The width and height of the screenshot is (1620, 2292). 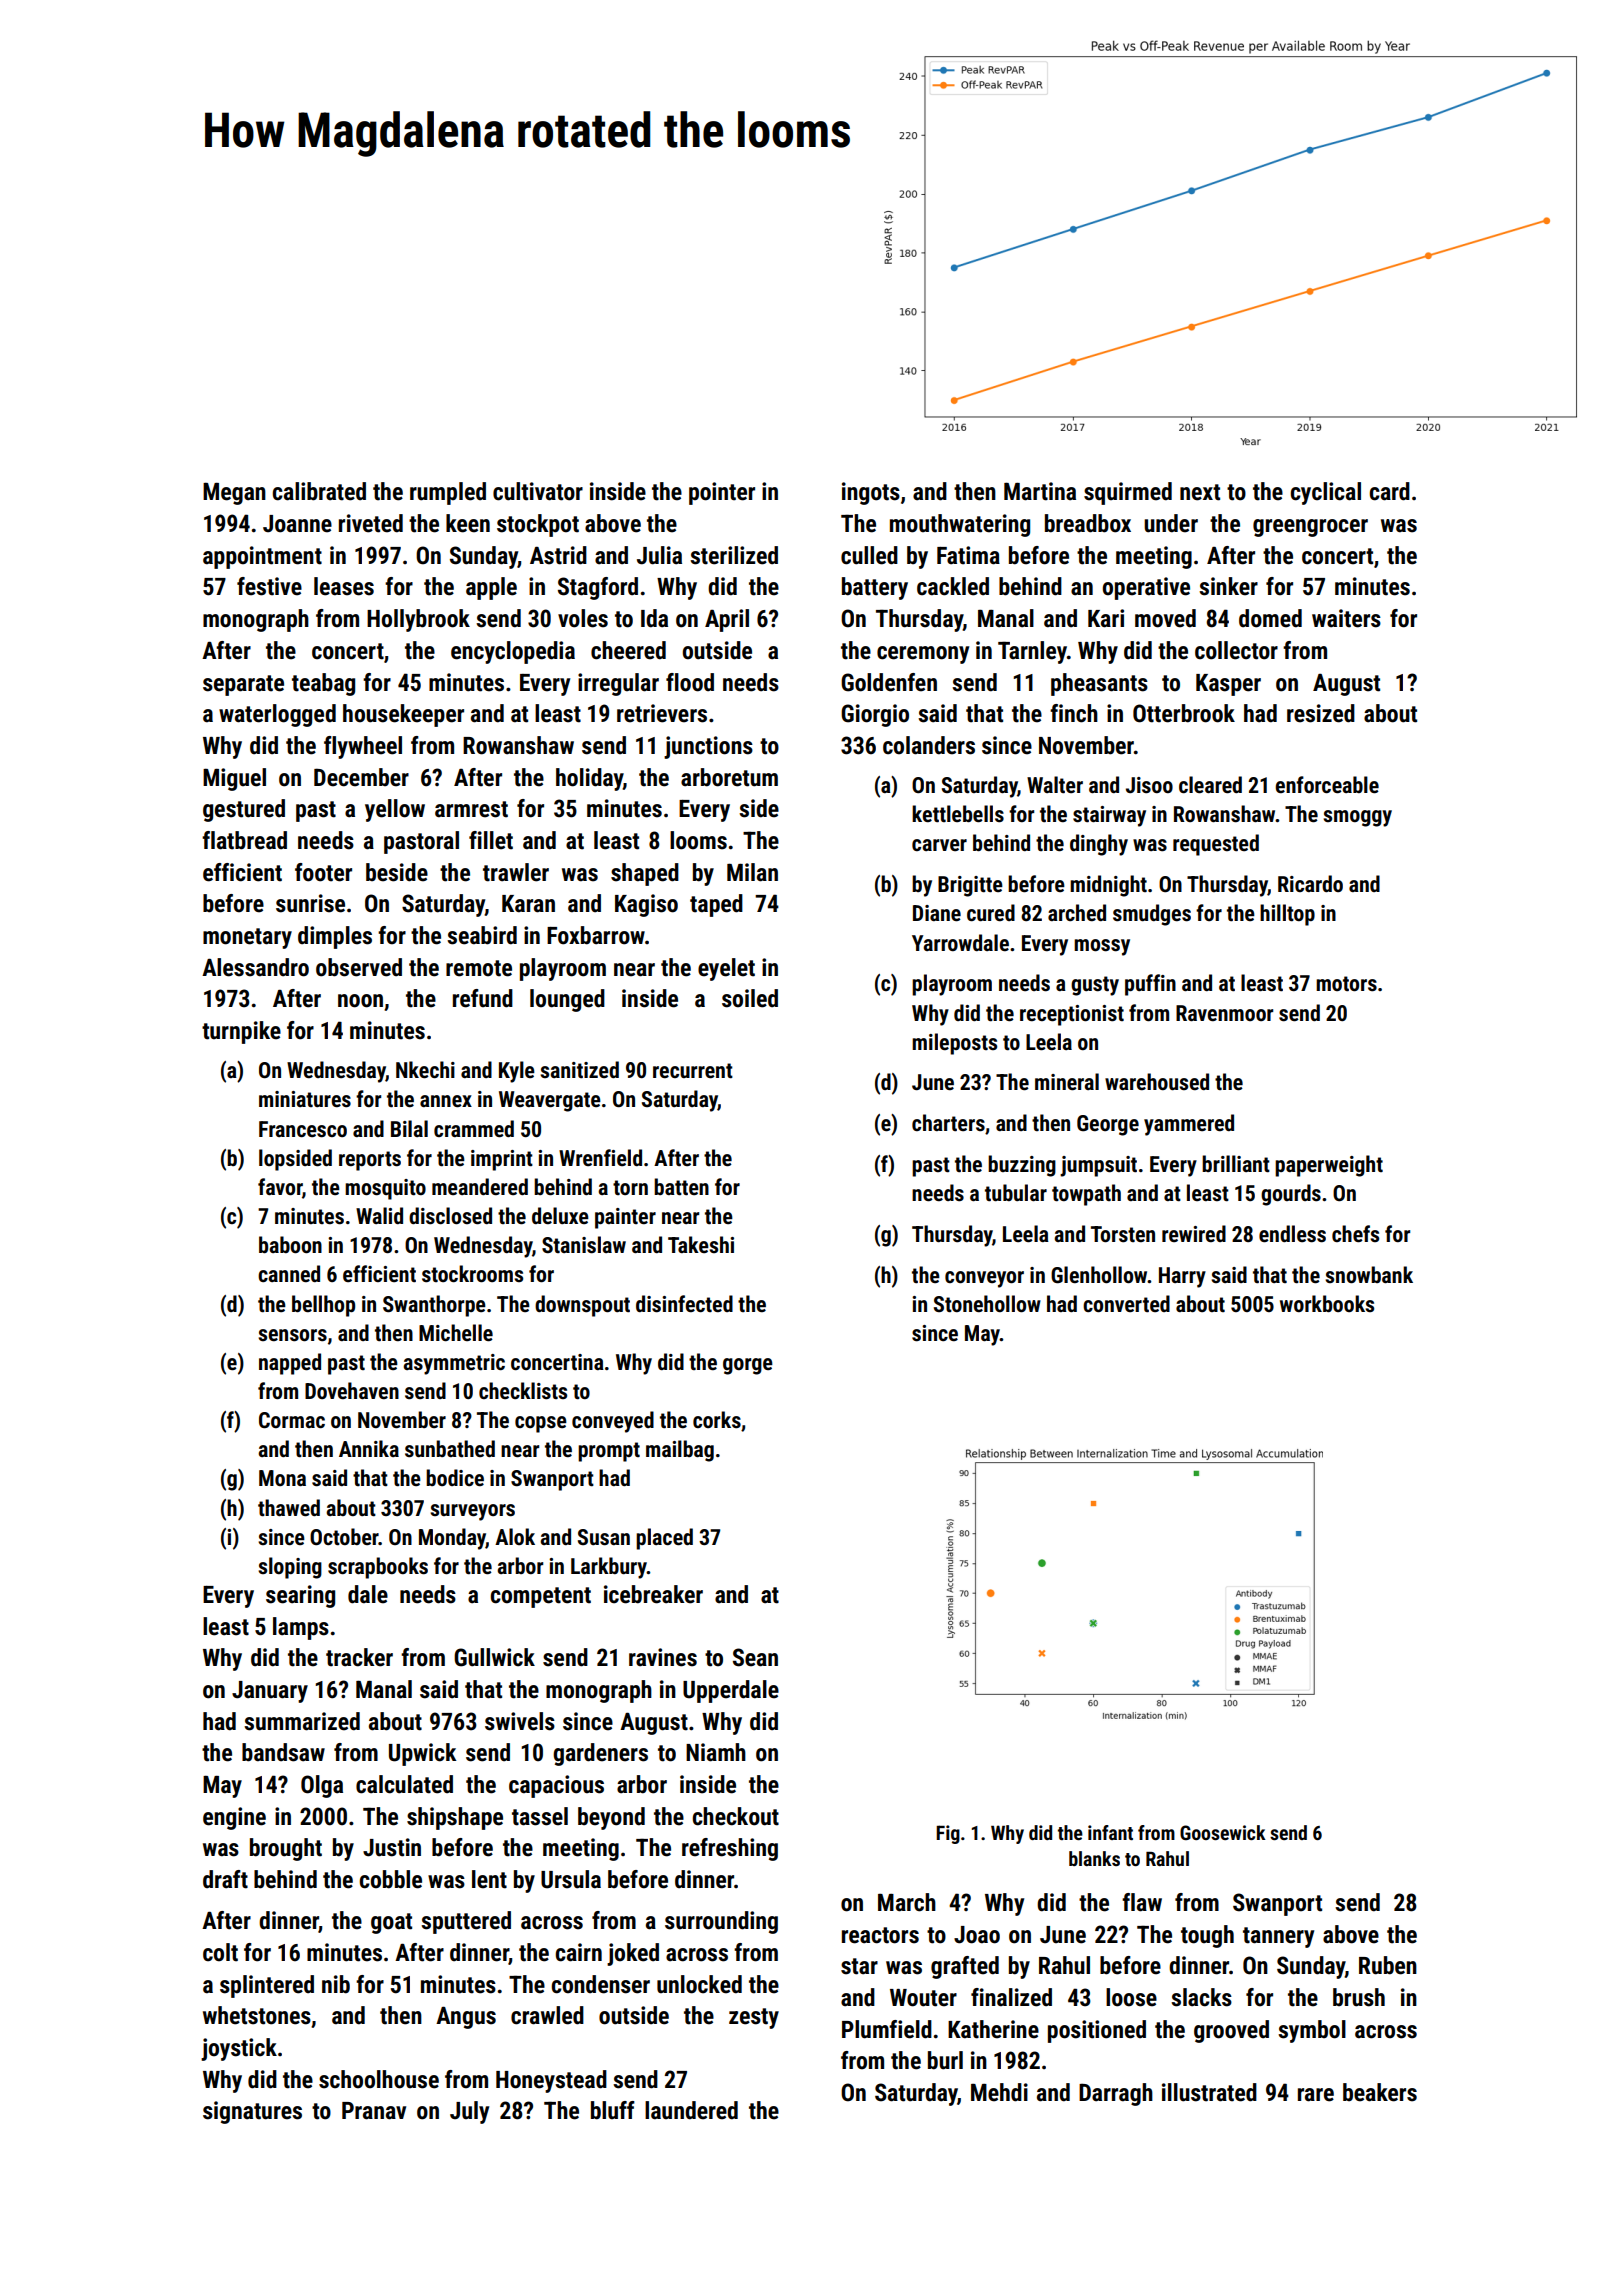 What do you see at coordinates (241, 1032) in the screenshot?
I see `turnpike` at bounding box center [241, 1032].
